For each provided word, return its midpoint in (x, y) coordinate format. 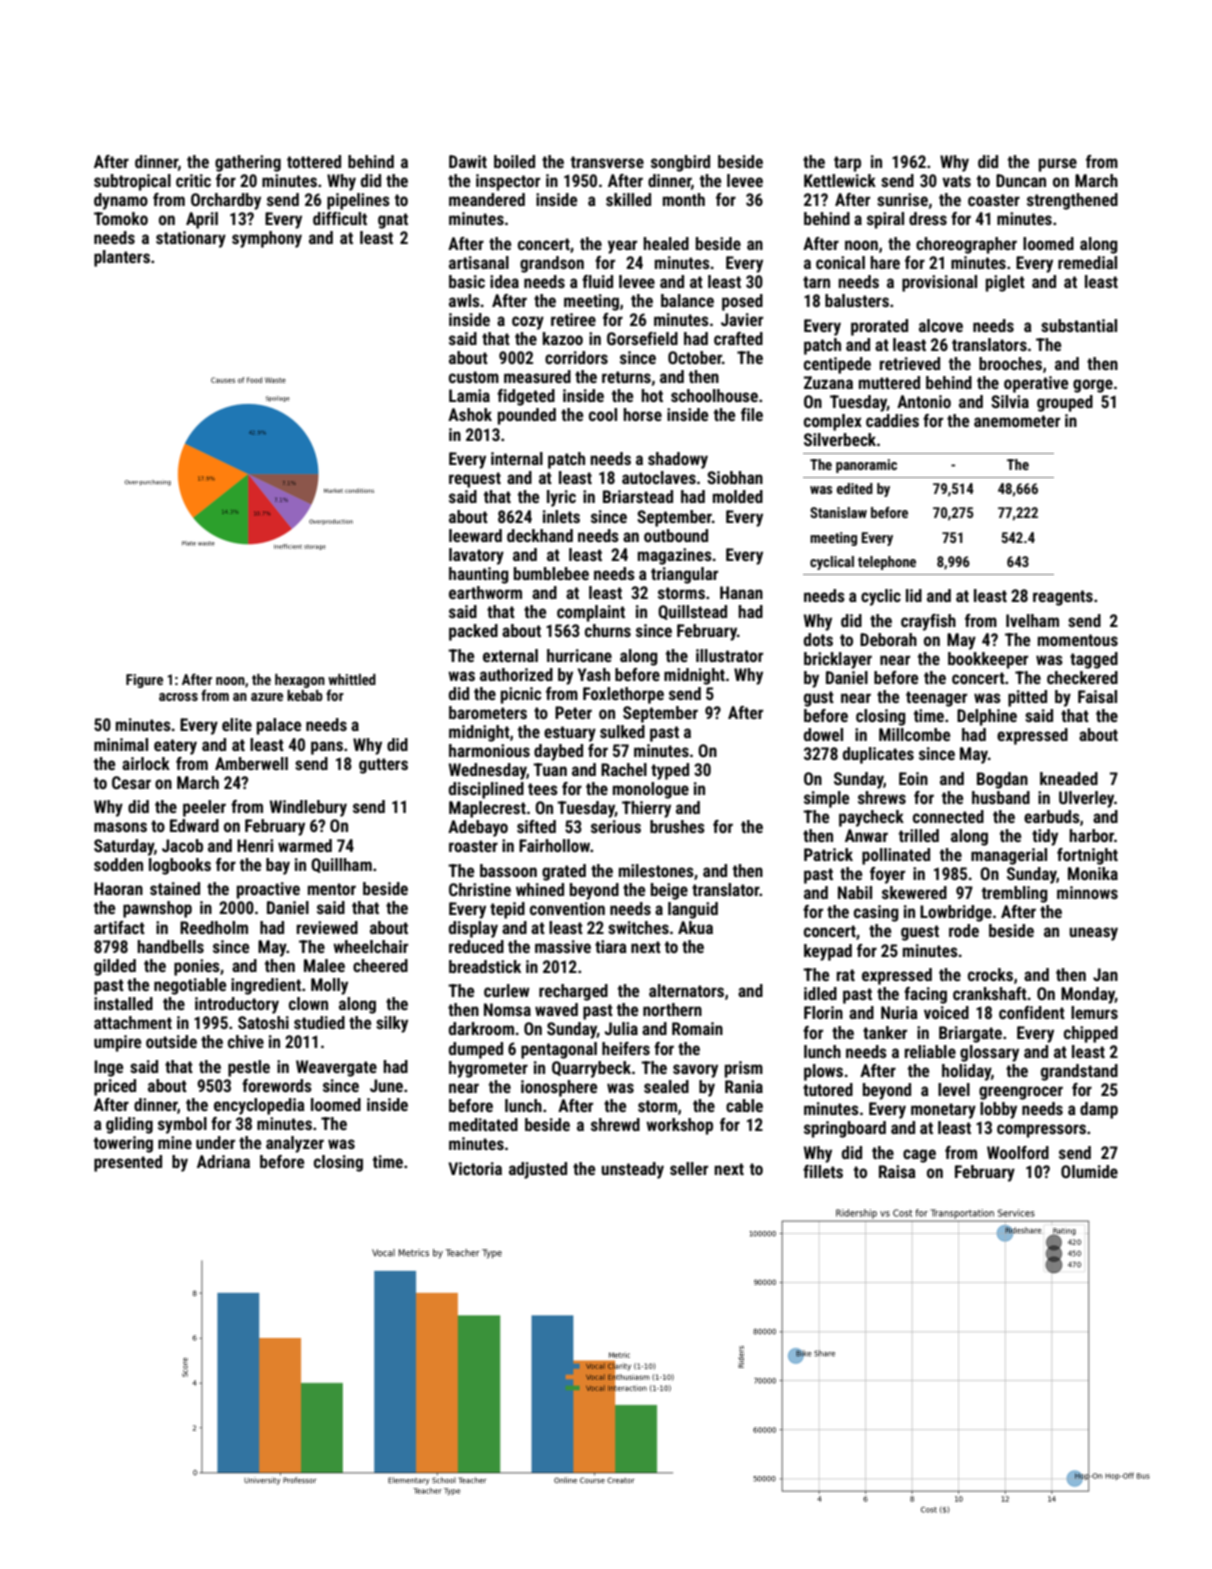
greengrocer (1021, 1093)
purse (1058, 165)
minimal (121, 744)
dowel (823, 734)
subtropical (132, 182)
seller (689, 1168)
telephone (887, 563)
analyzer (295, 1144)
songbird (680, 163)
